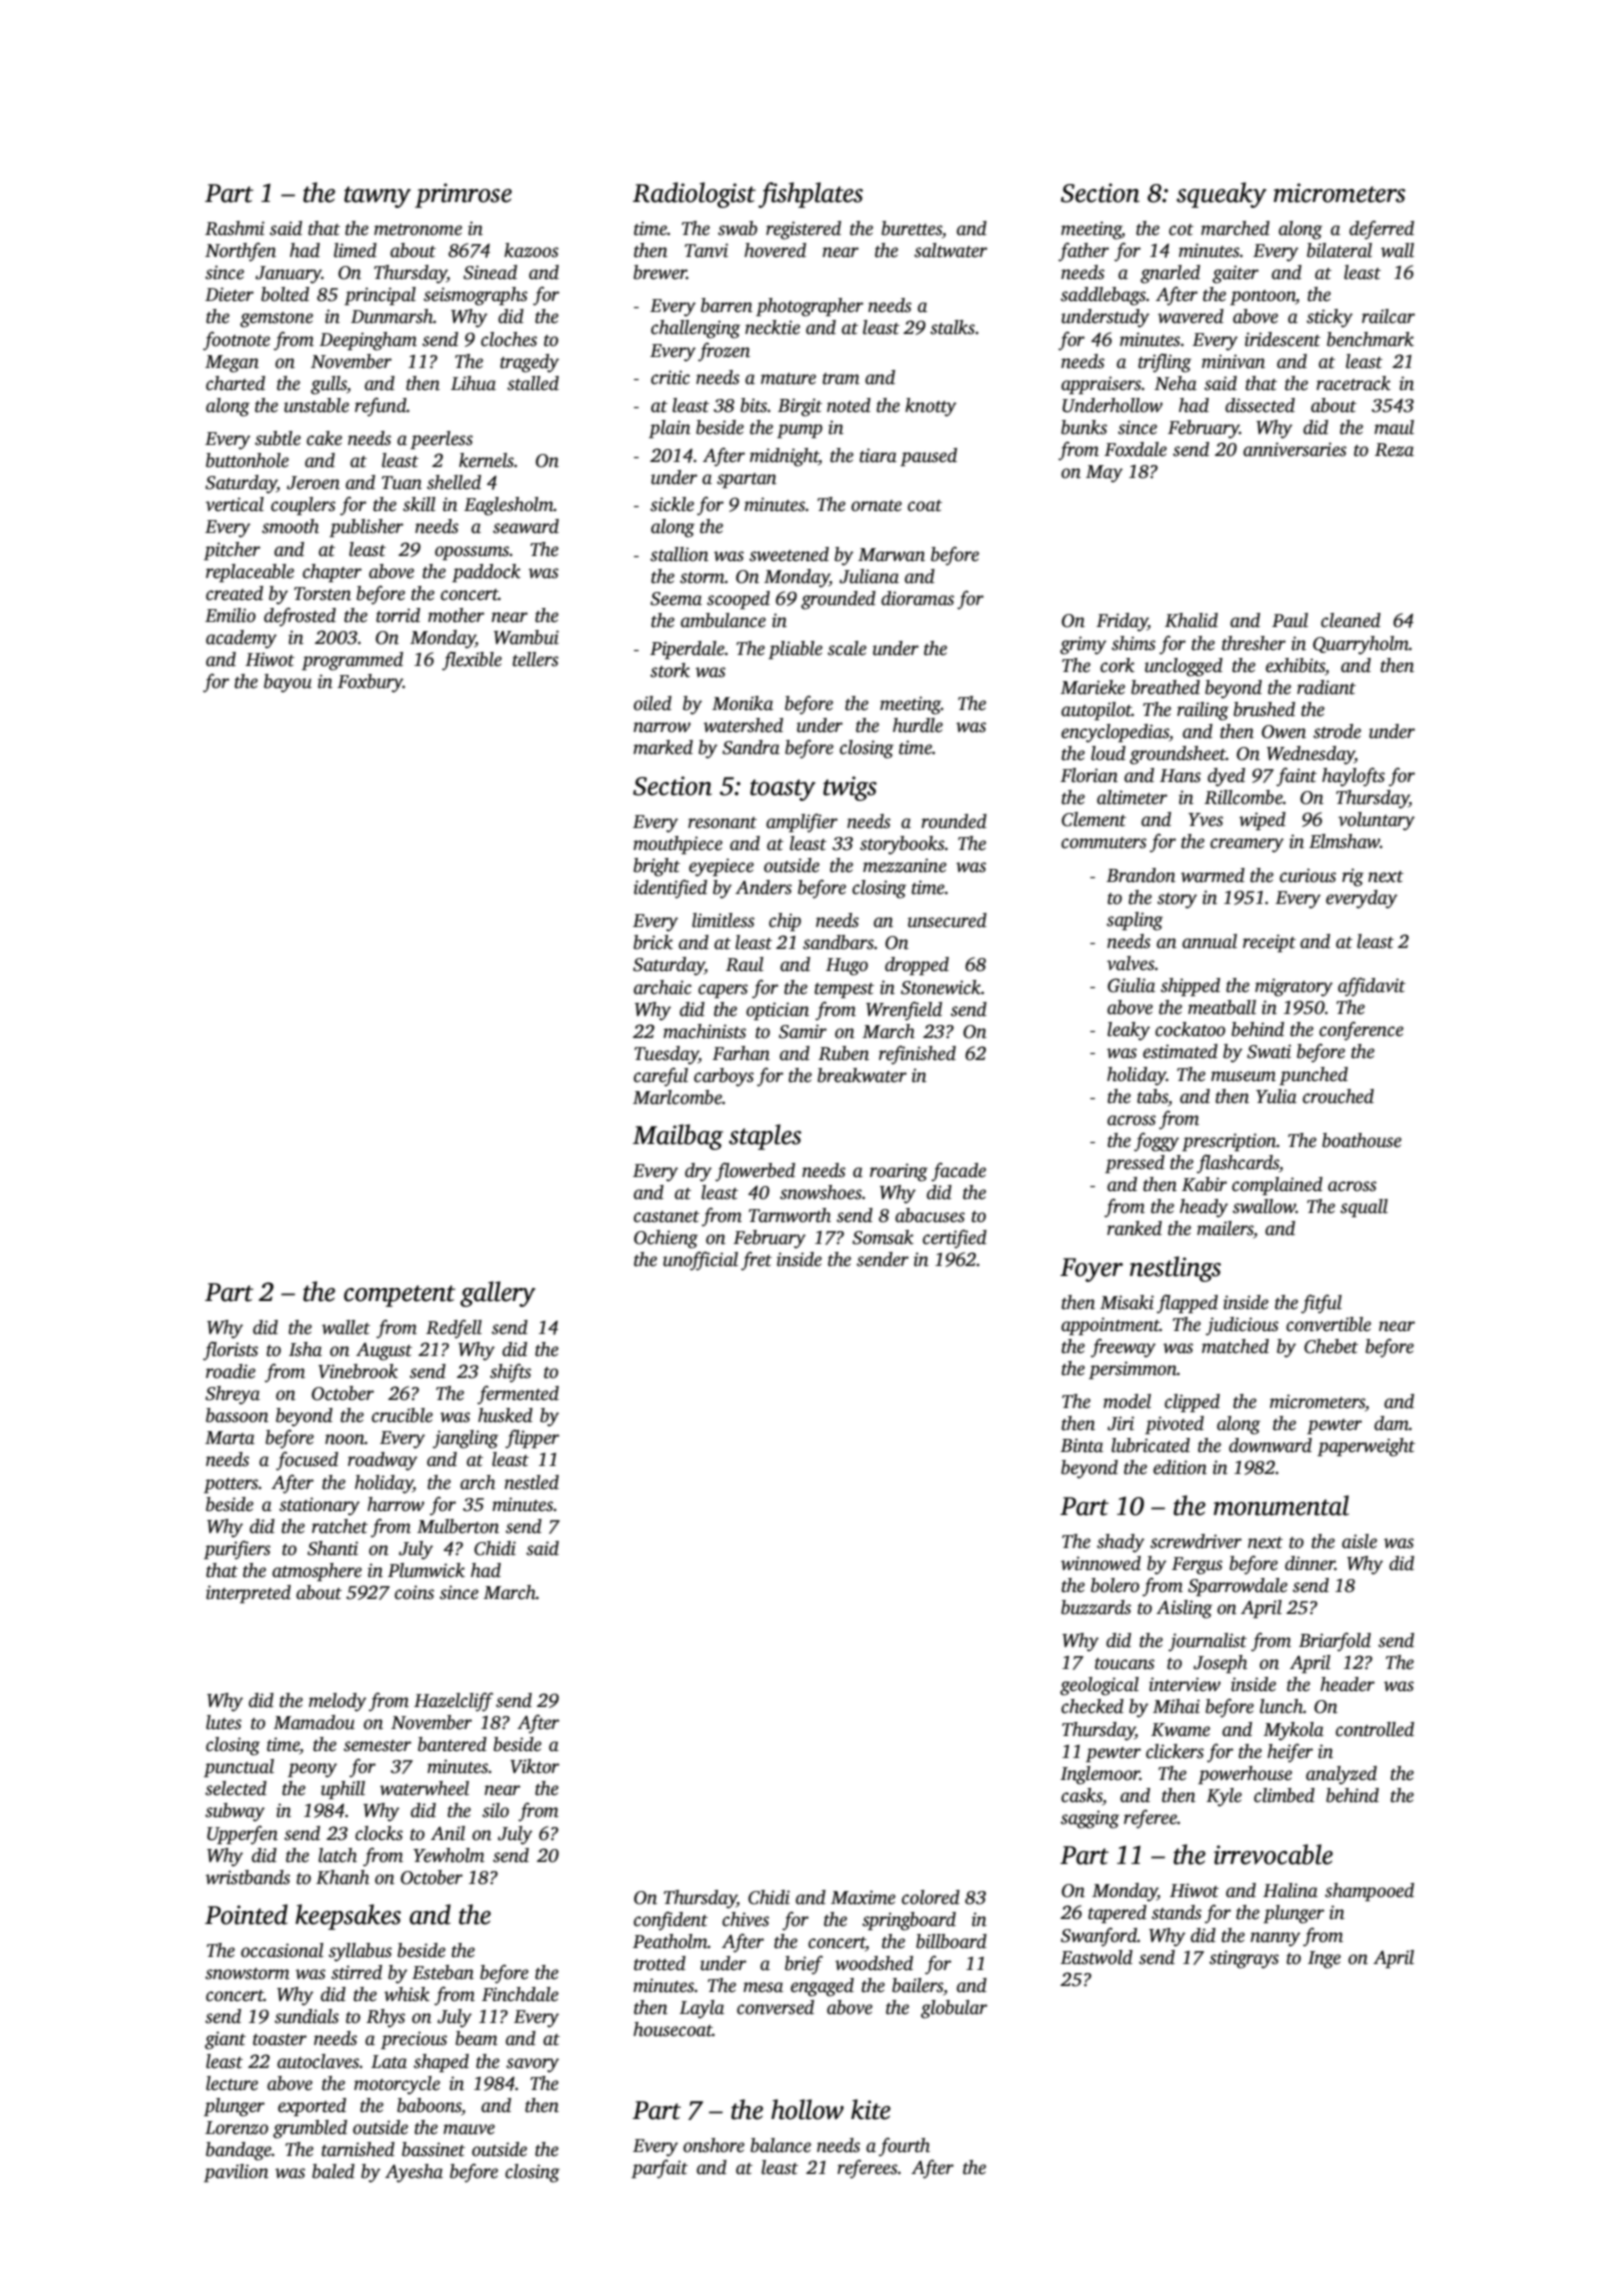 The image size is (1620, 2292). I want to click on squeaky, so click(1222, 195).
